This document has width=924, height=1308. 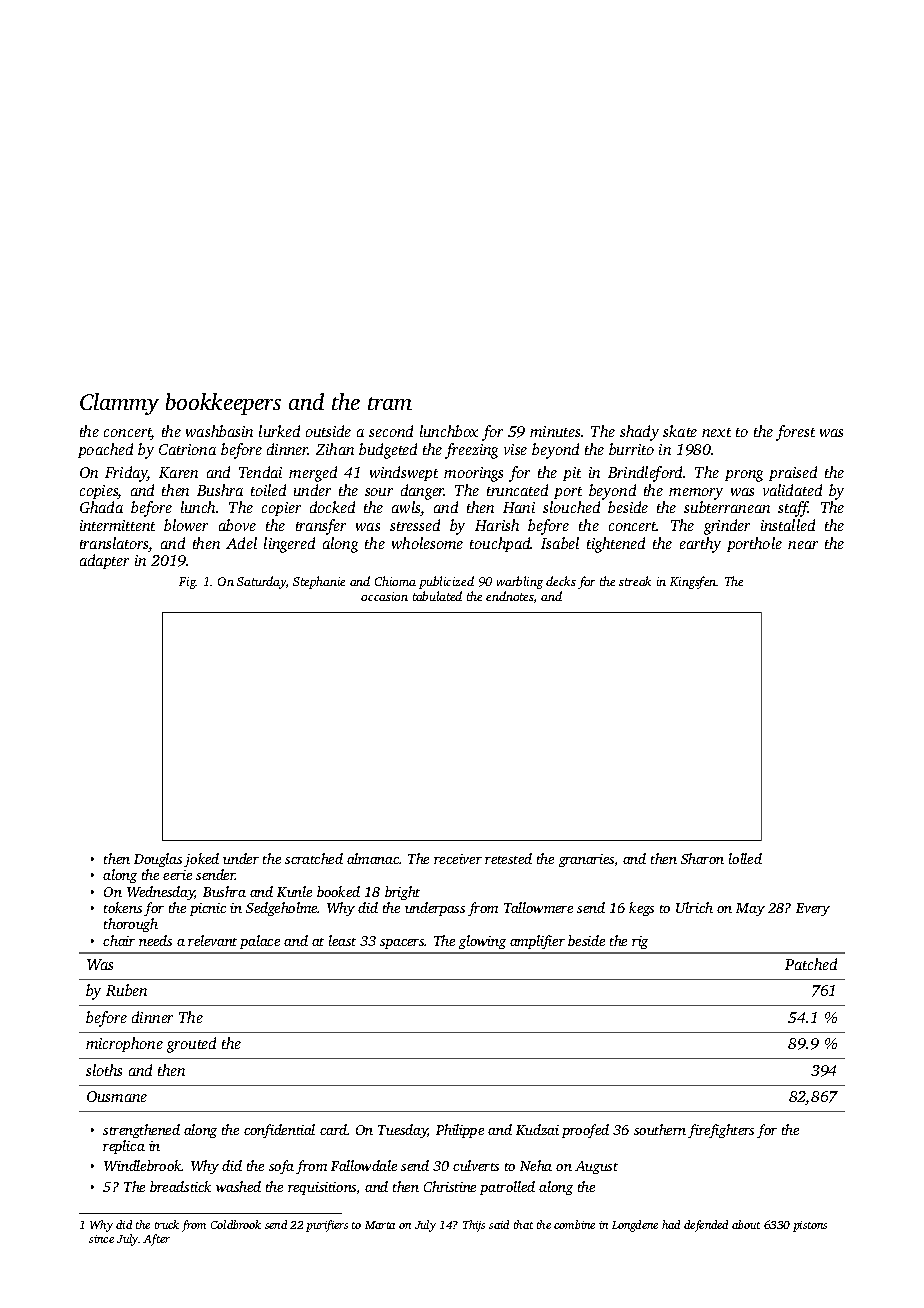 I want to click on Thijs, so click(x=474, y=1226).
